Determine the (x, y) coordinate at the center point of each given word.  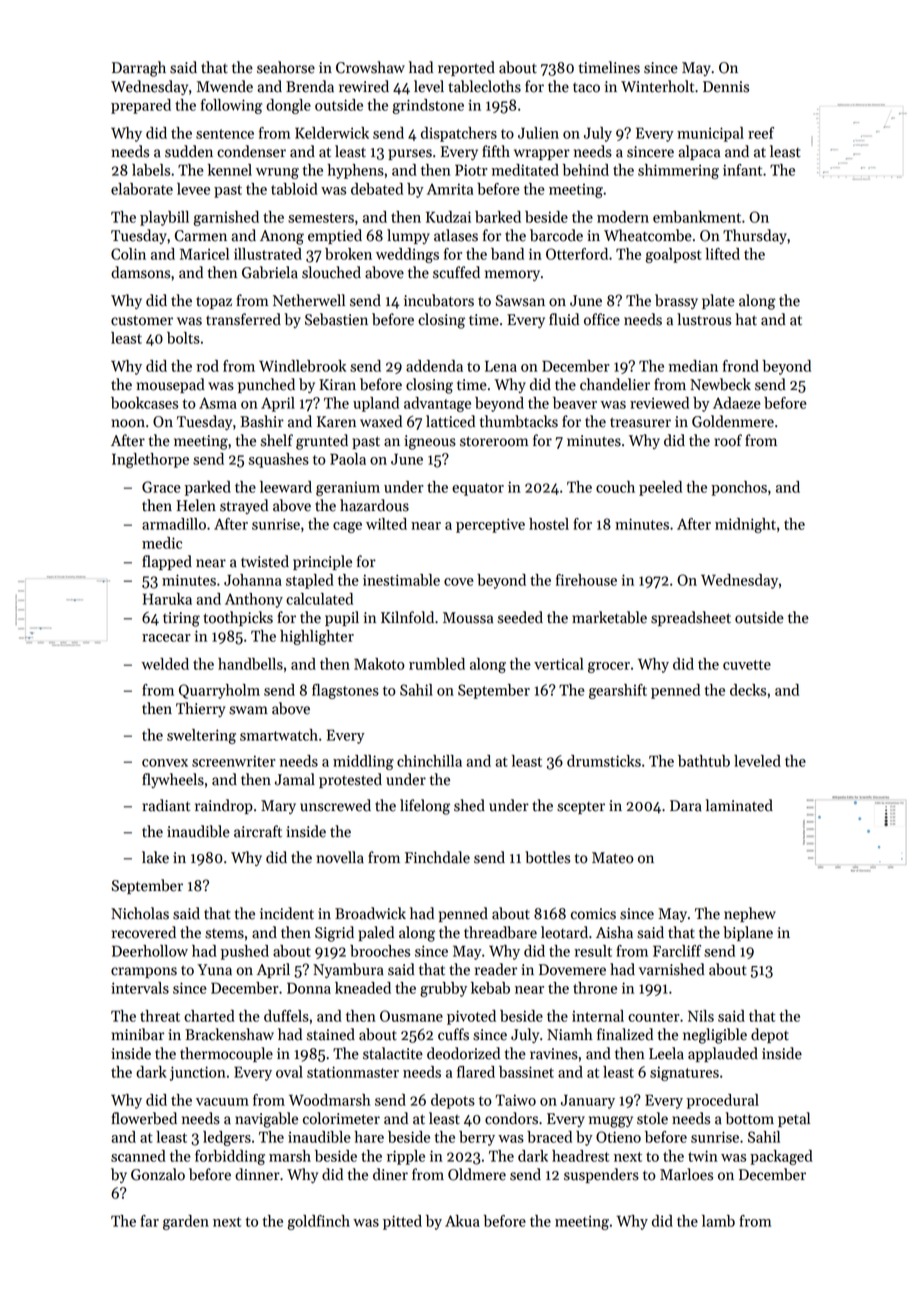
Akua (462, 1221)
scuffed (456, 272)
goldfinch (318, 1222)
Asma (218, 403)
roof (728, 440)
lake (155, 857)
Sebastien (336, 319)
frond (741, 366)
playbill (164, 218)
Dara (686, 806)
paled (376, 933)
